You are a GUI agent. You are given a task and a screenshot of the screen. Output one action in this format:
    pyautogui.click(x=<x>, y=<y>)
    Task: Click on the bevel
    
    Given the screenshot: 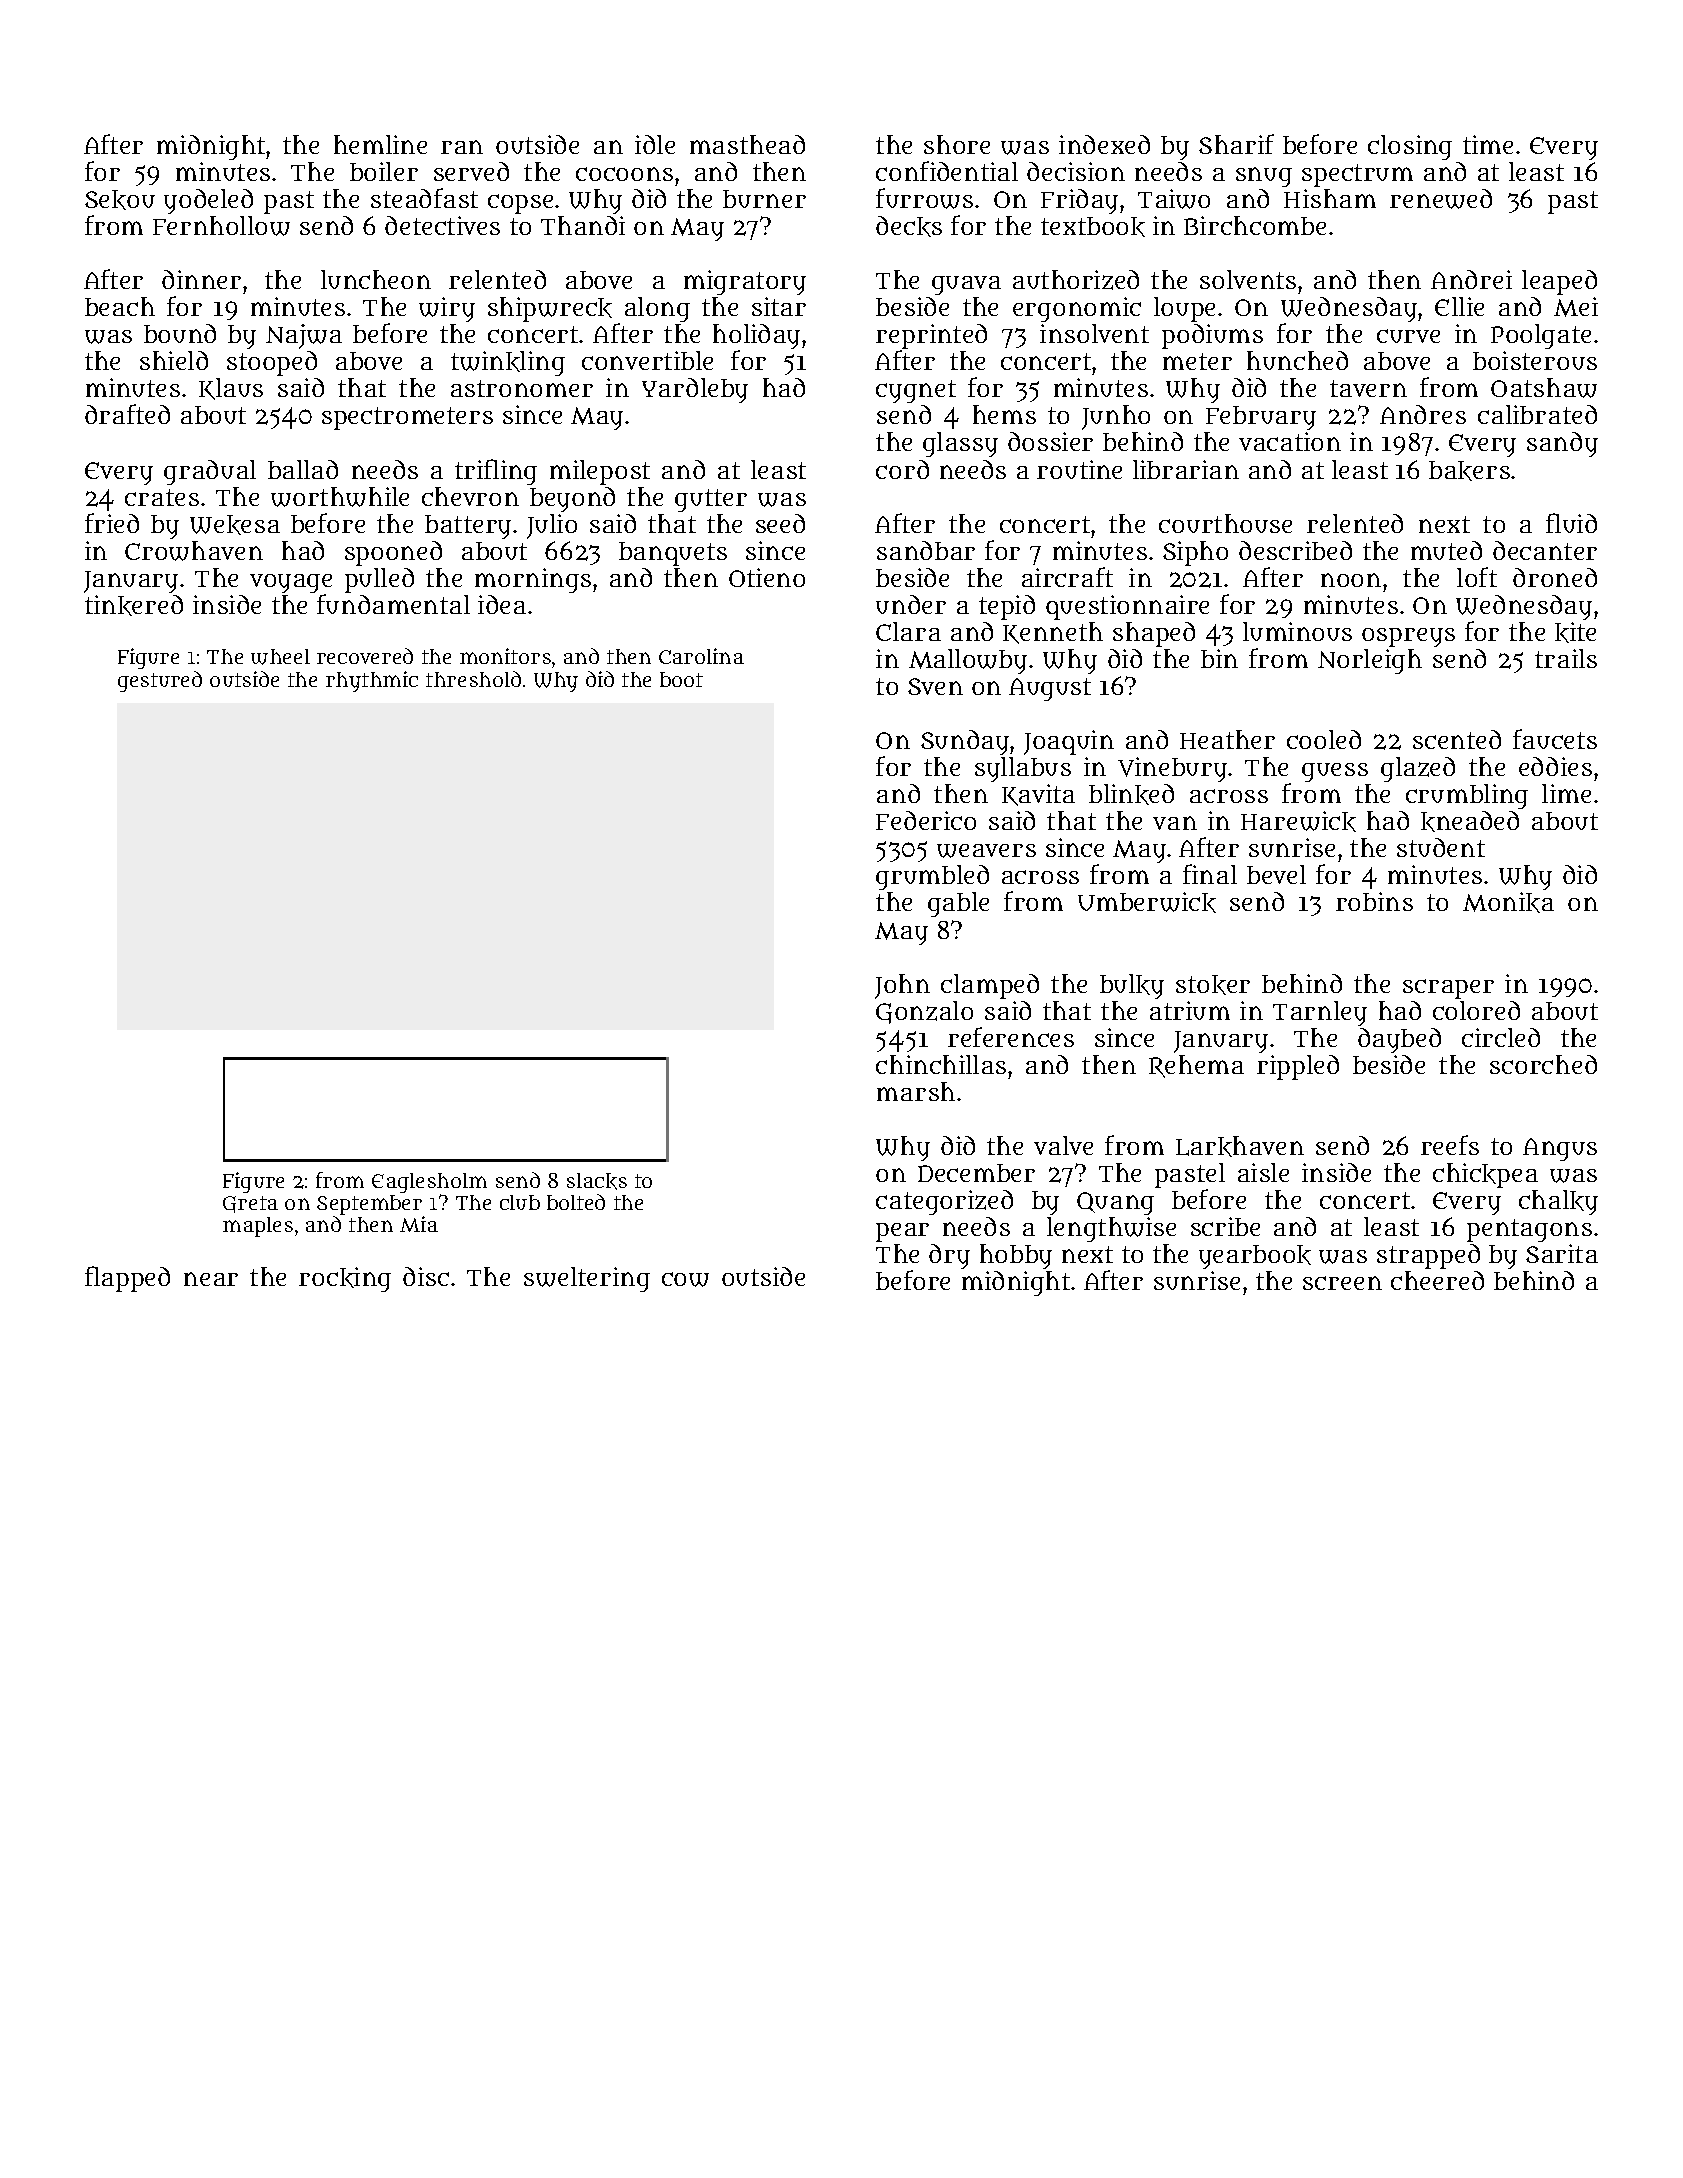 What is the action you would take?
    pyautogui.click(x=1276, y=874)
